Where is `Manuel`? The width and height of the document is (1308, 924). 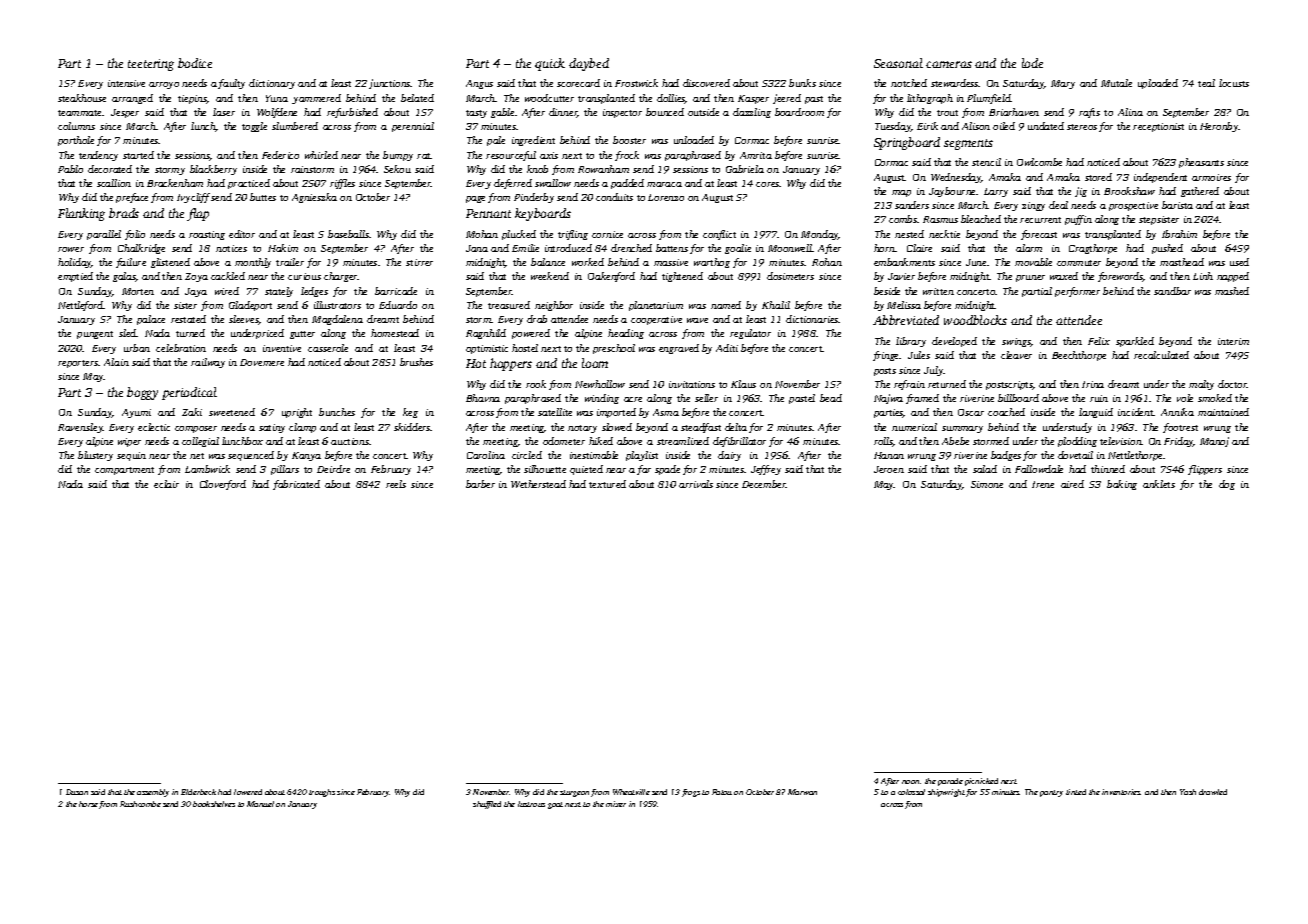 Manuel is located at coordinates (260, 804).
